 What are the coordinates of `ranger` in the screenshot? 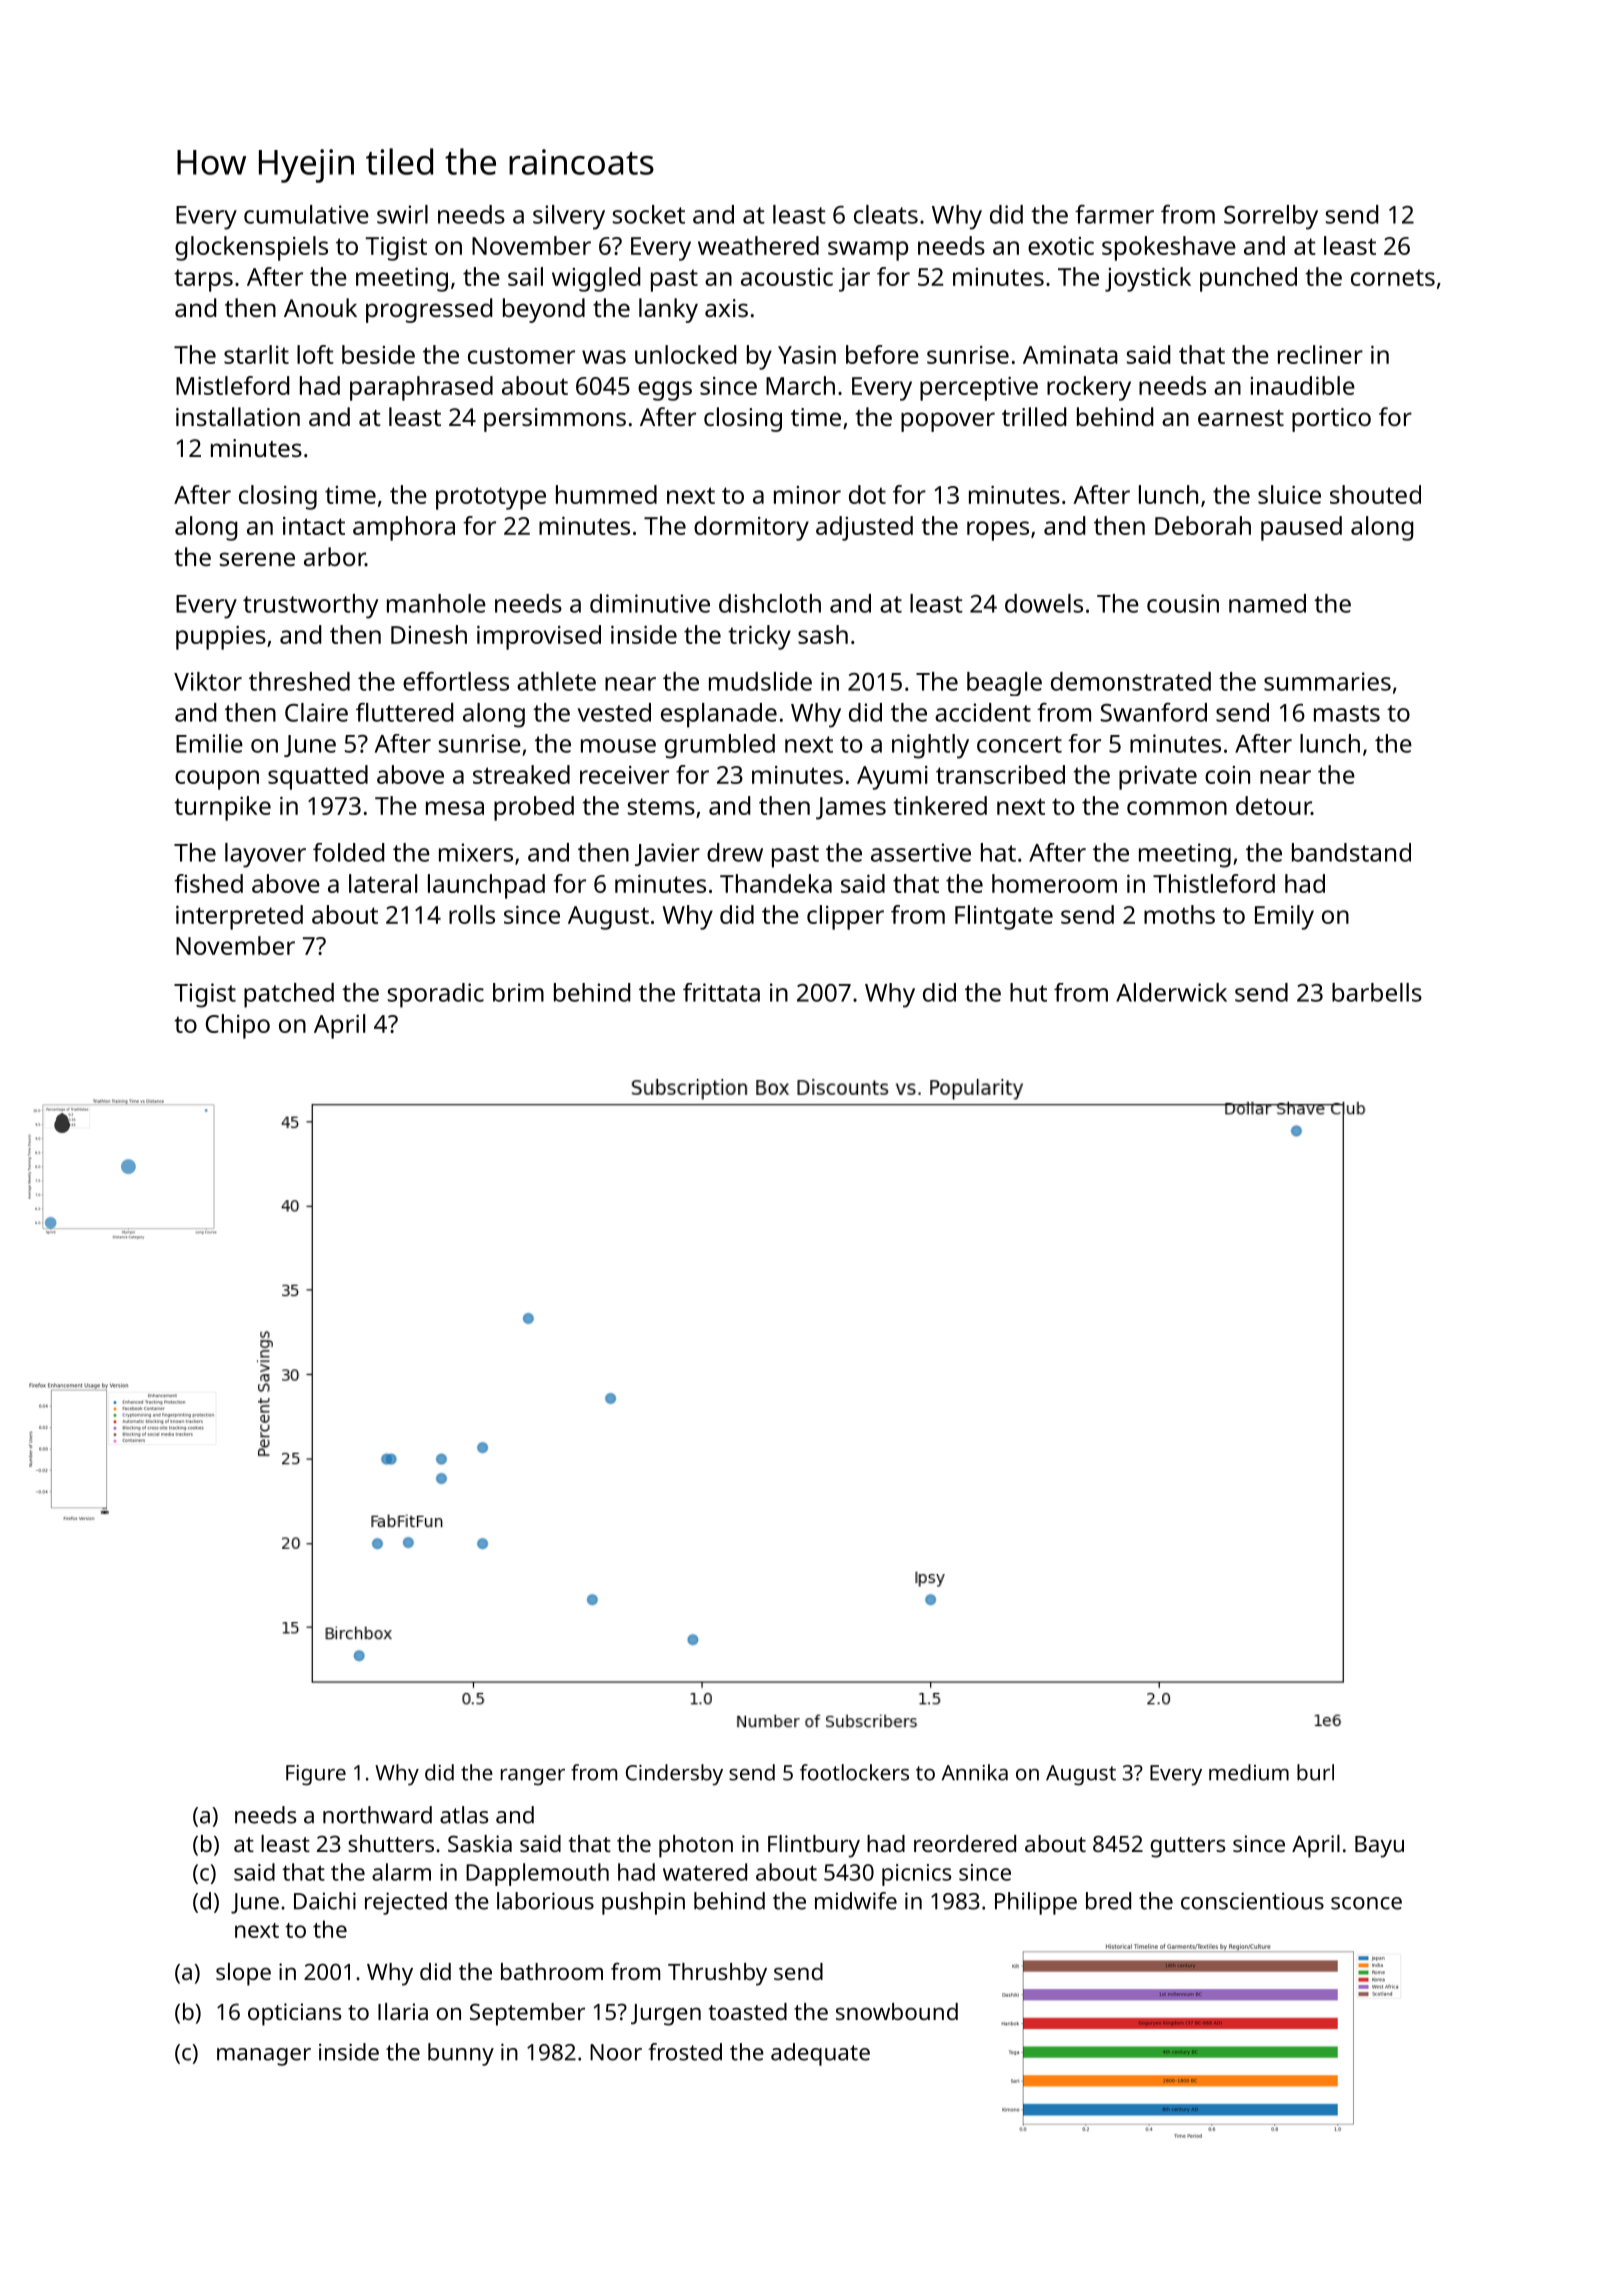 It's located at (533, 1777).
